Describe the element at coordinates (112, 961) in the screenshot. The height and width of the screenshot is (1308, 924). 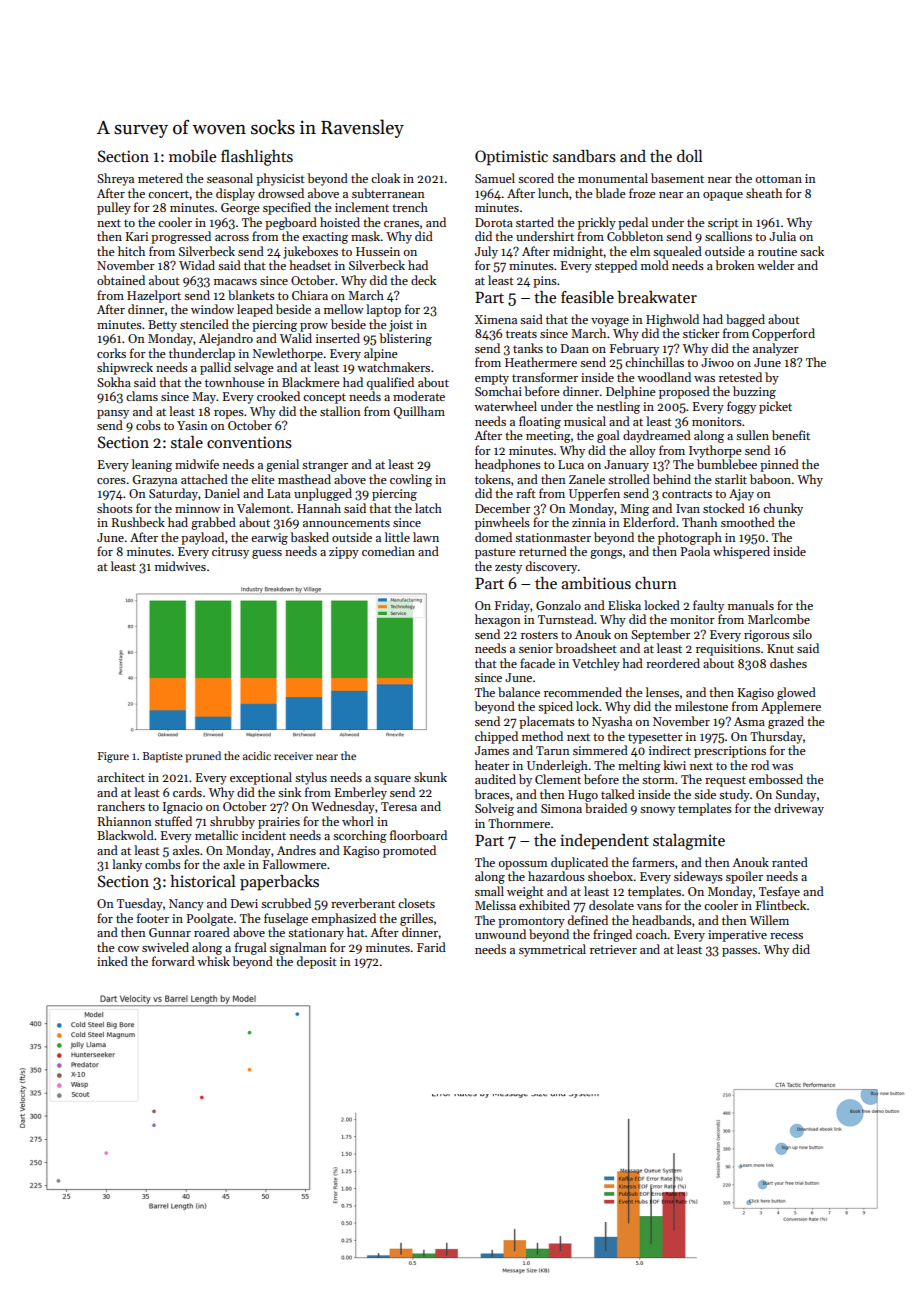
I see `inked` at that location.
